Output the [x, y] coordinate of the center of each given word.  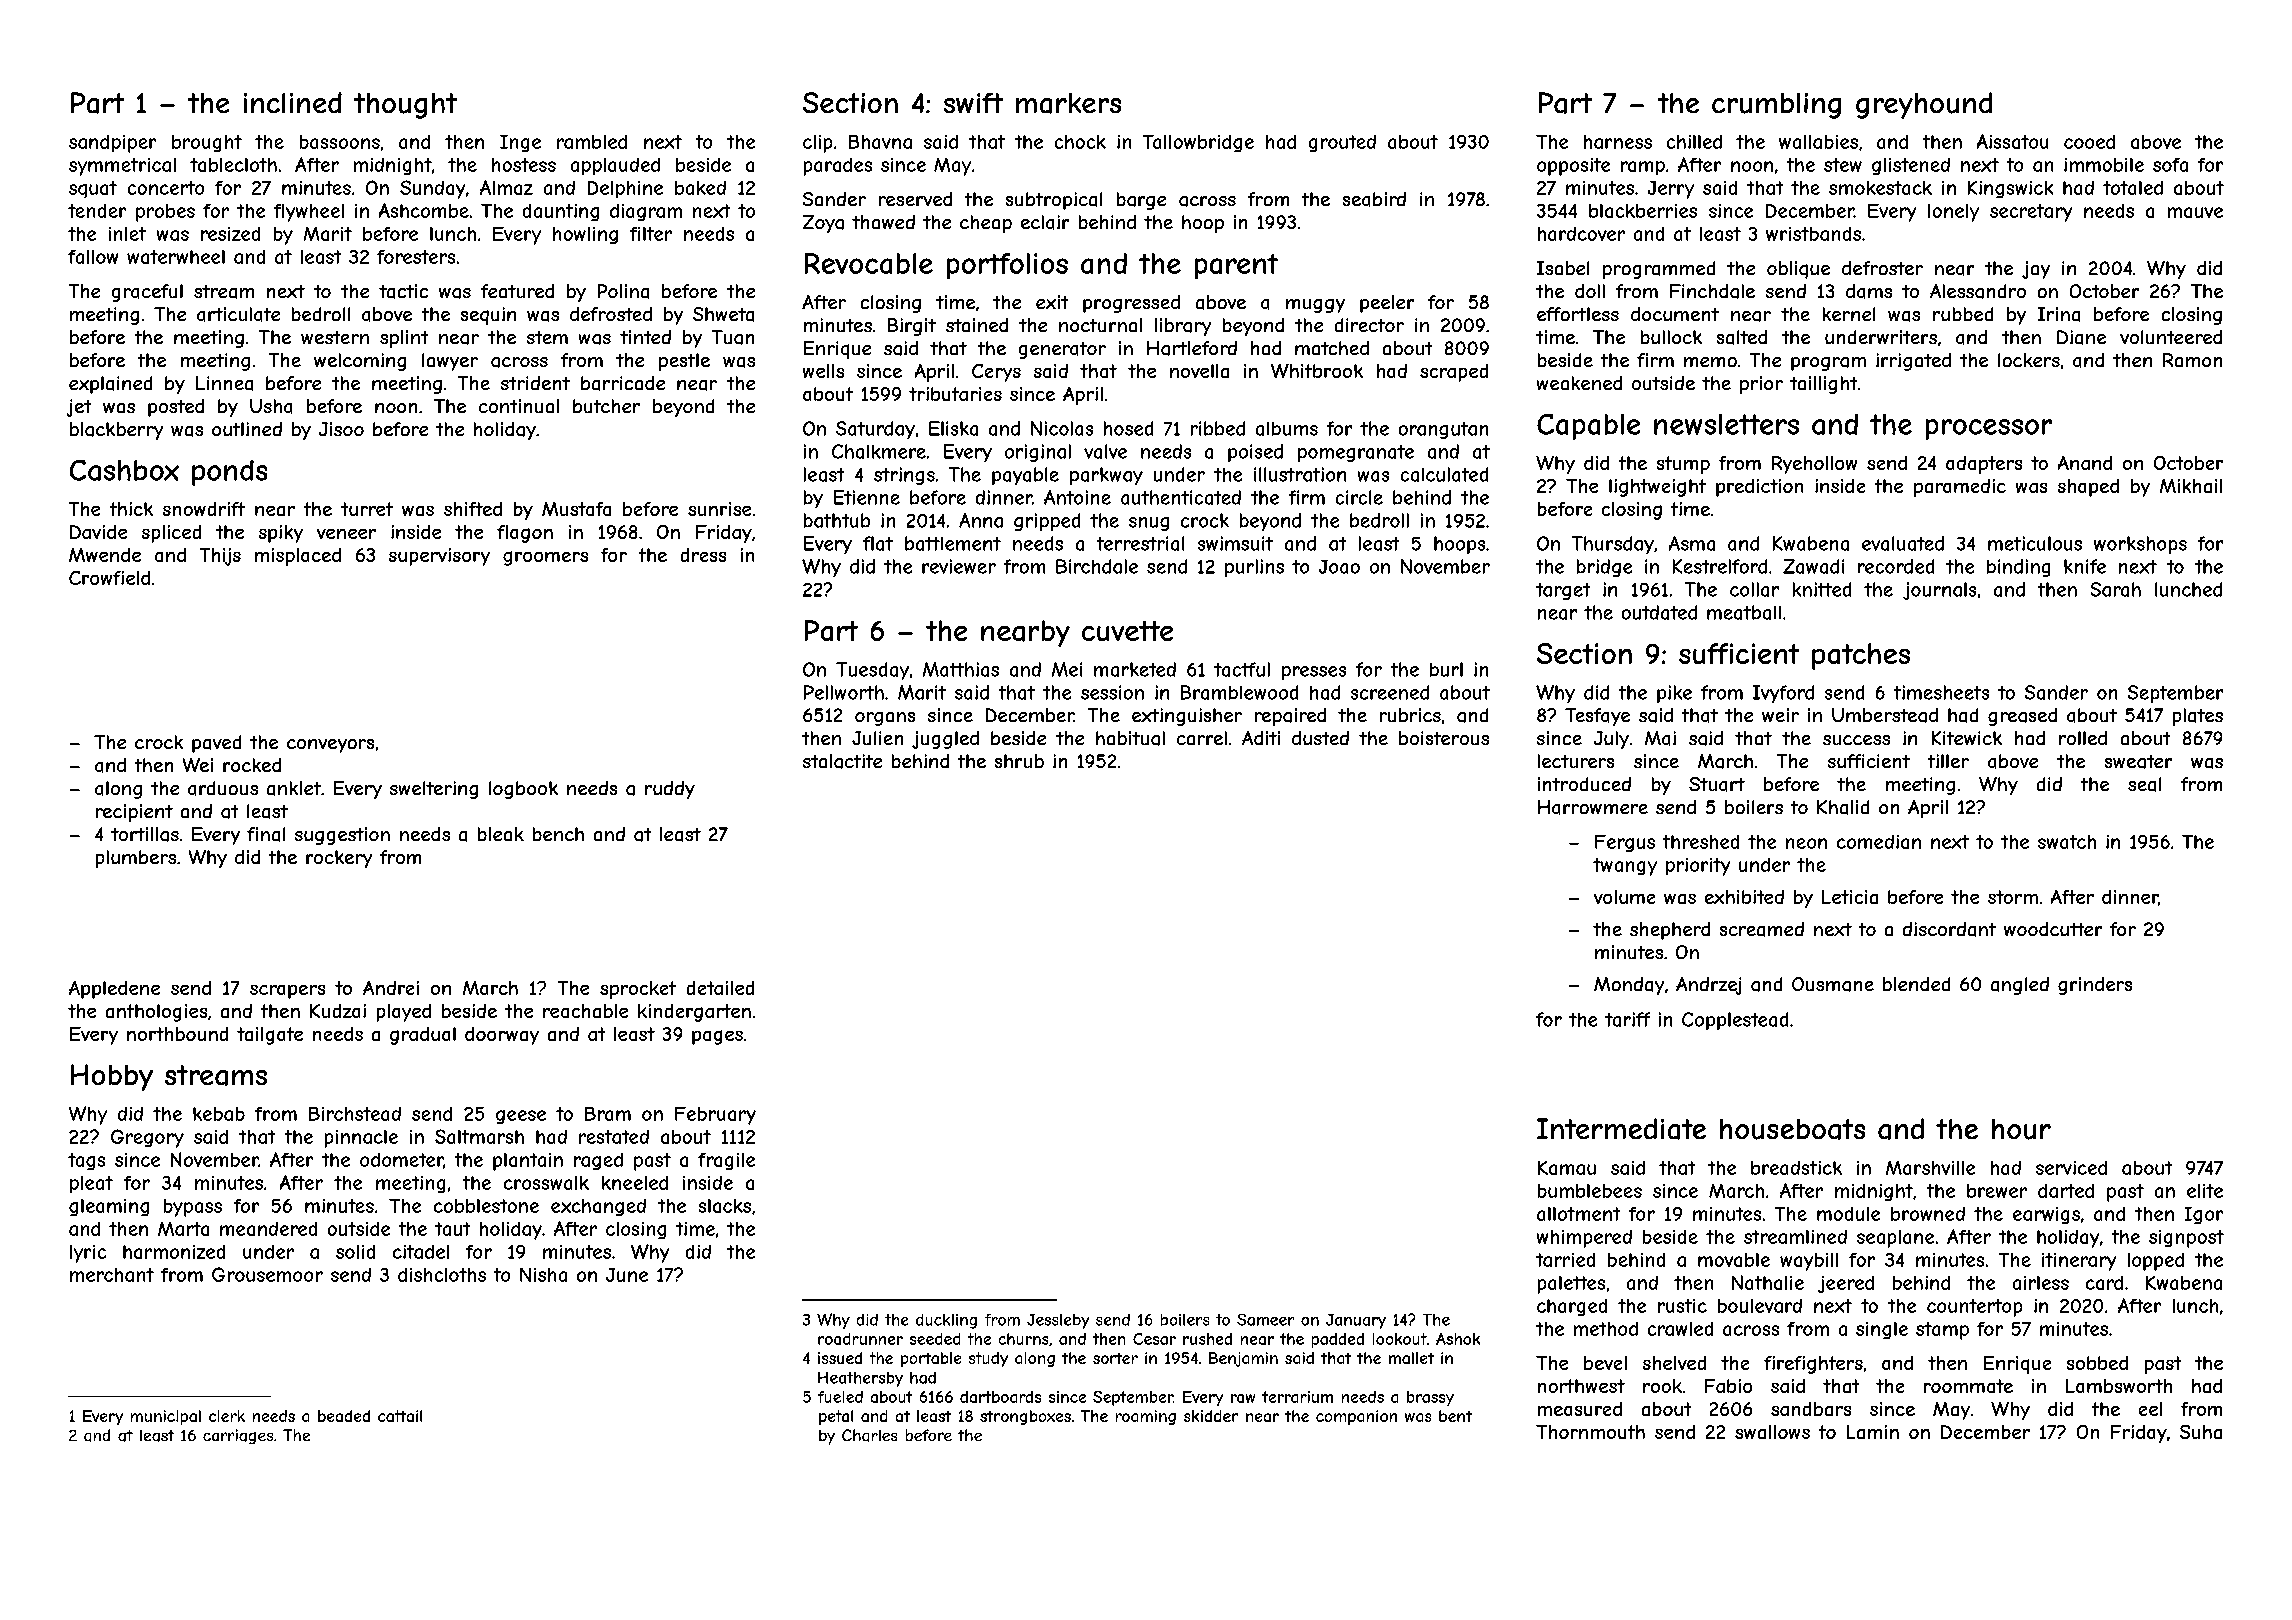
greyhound [1924, 105]
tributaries [955, 394]
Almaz [506, 187]
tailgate [270, 1036]
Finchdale [1712, 291]
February [715, 1116]
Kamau [1567, 1168]
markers [1068, 103]
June [627, 1275]
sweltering [434, 790]
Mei [1067, 669]
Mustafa [576, 509]
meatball [1744, 612]
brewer [1997, 1191]
